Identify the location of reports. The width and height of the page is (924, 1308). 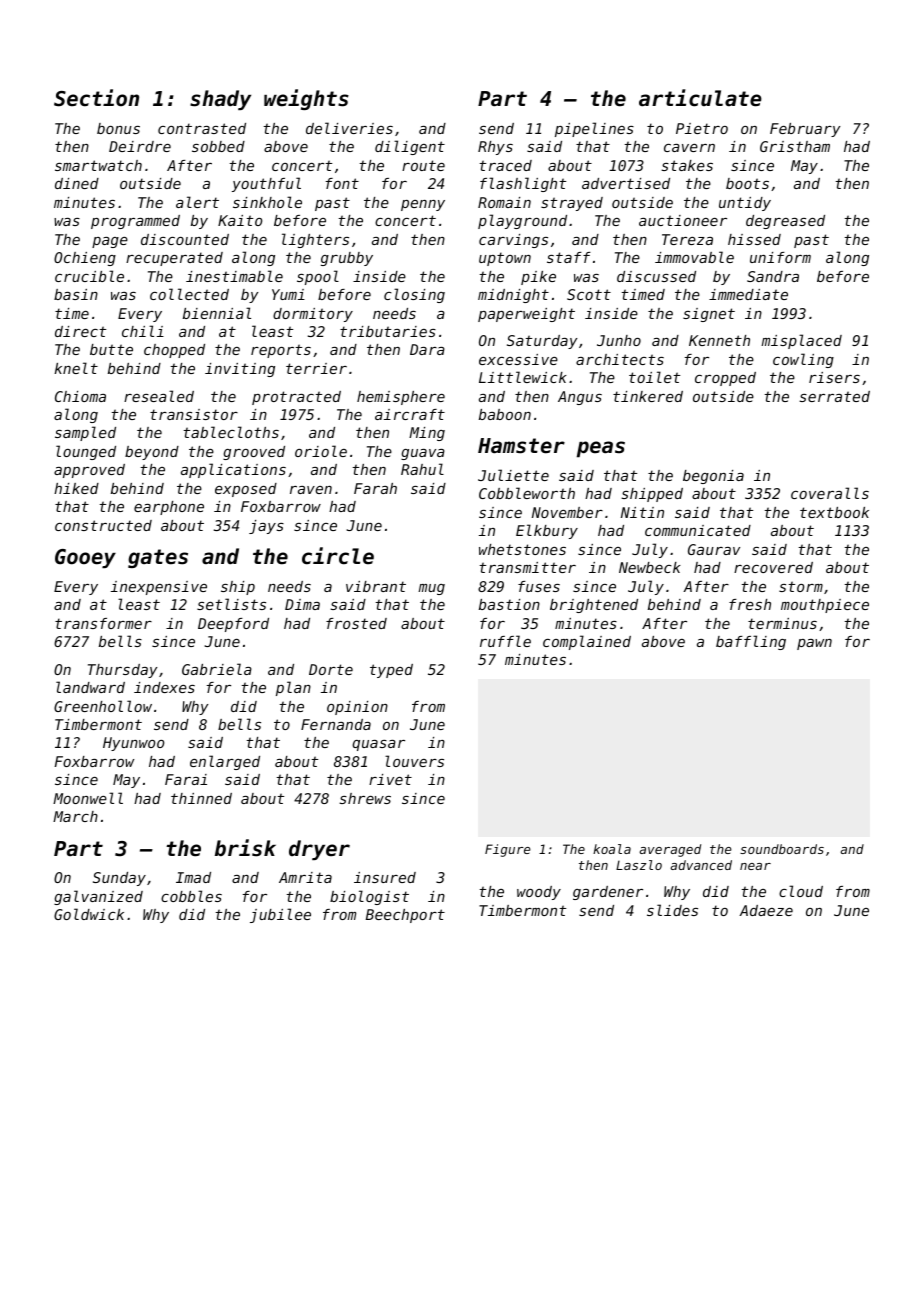
(281, 351).
